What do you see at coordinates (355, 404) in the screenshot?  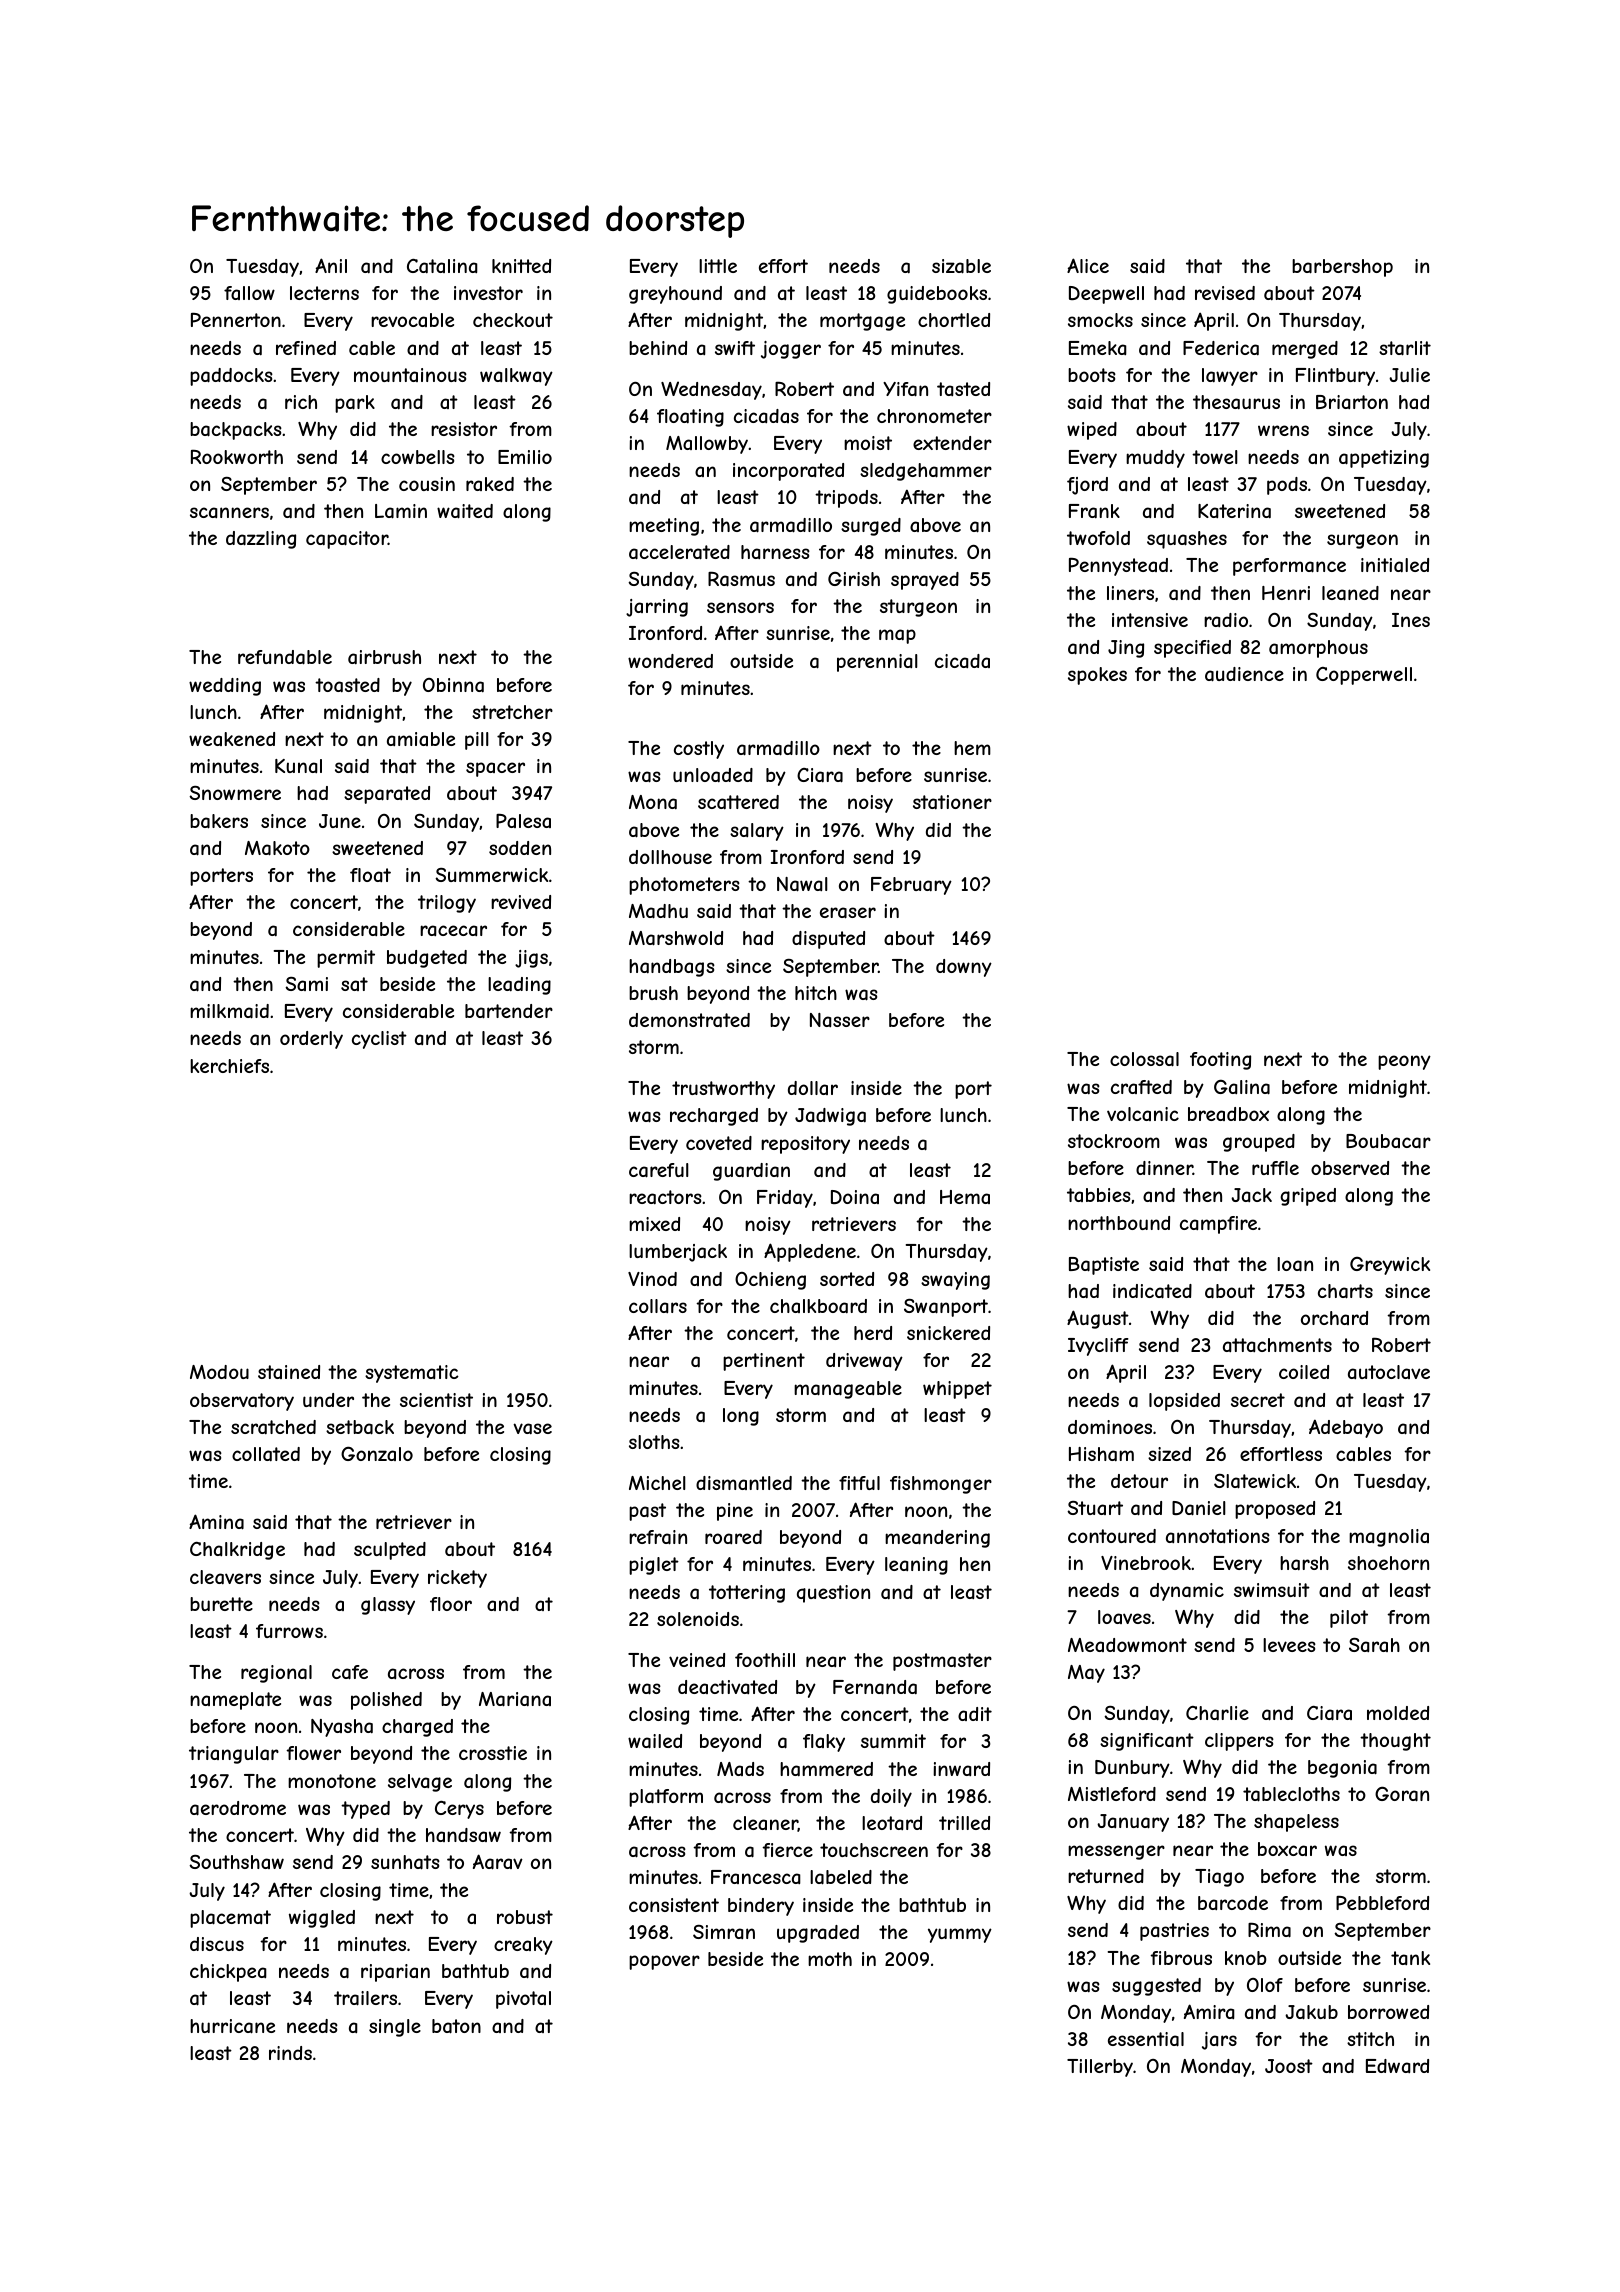 I see `park` at bounding box center [355, 404].
